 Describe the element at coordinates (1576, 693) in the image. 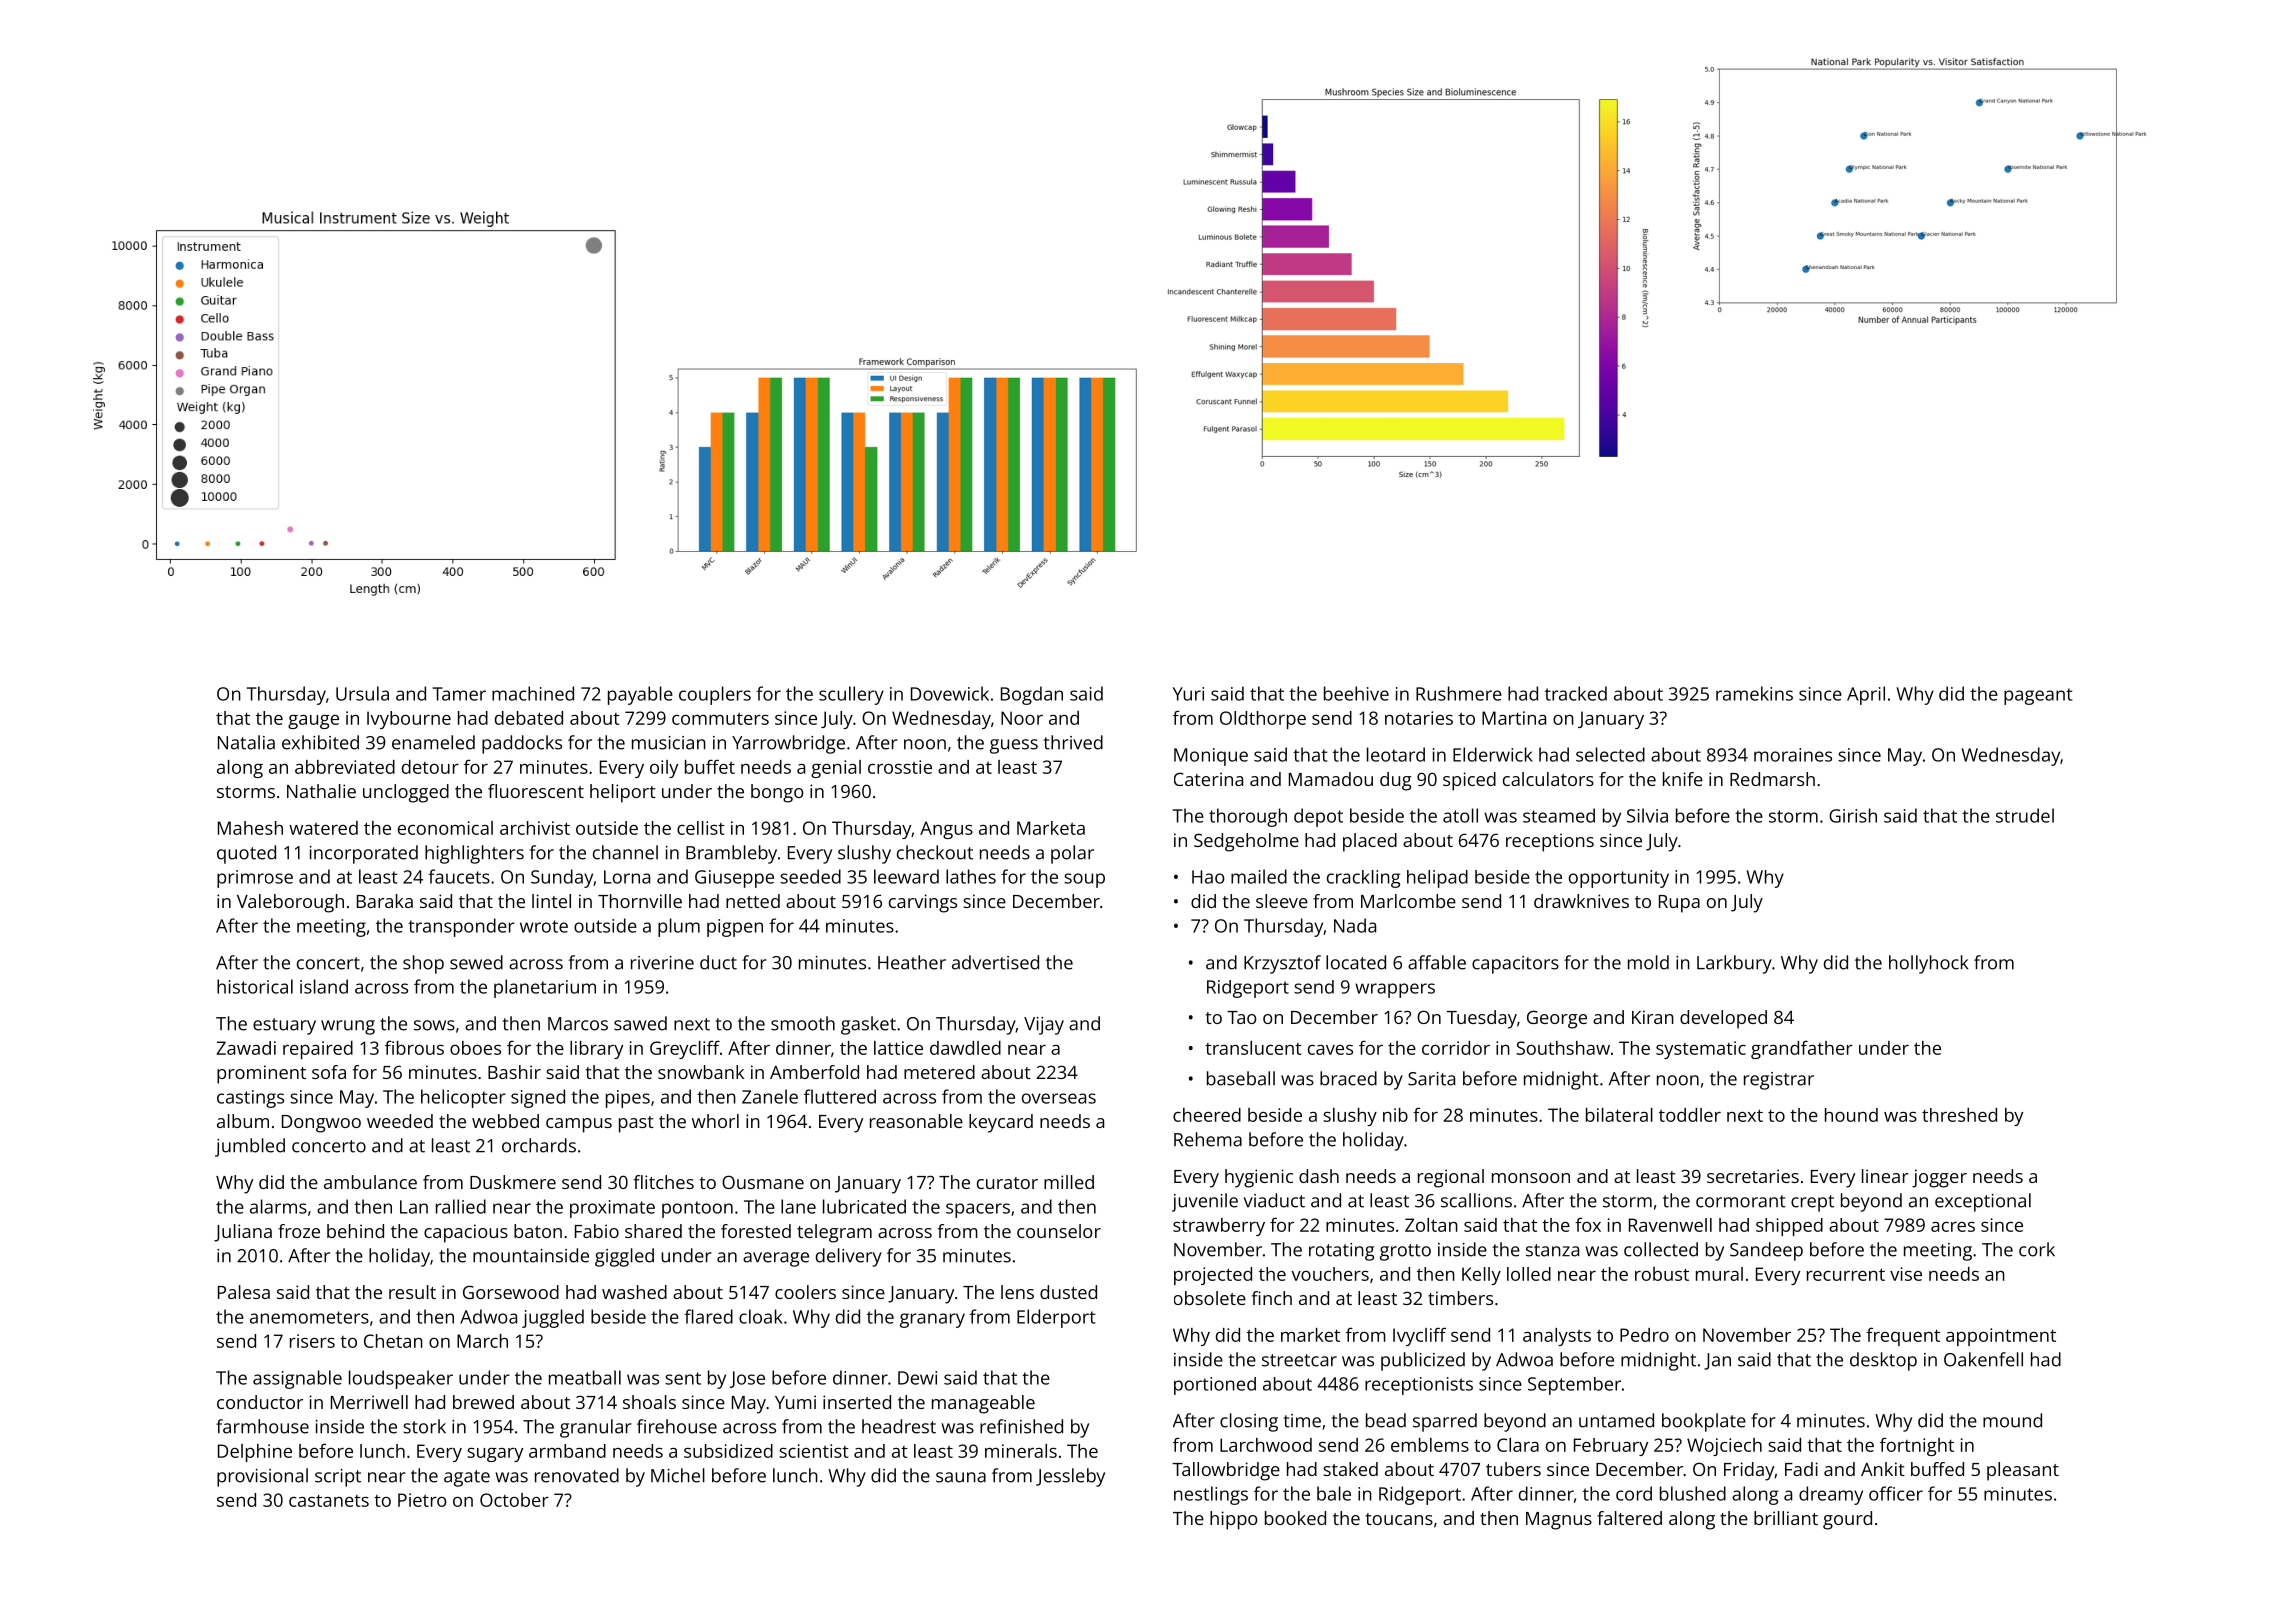

I see `tracked` at that location.
